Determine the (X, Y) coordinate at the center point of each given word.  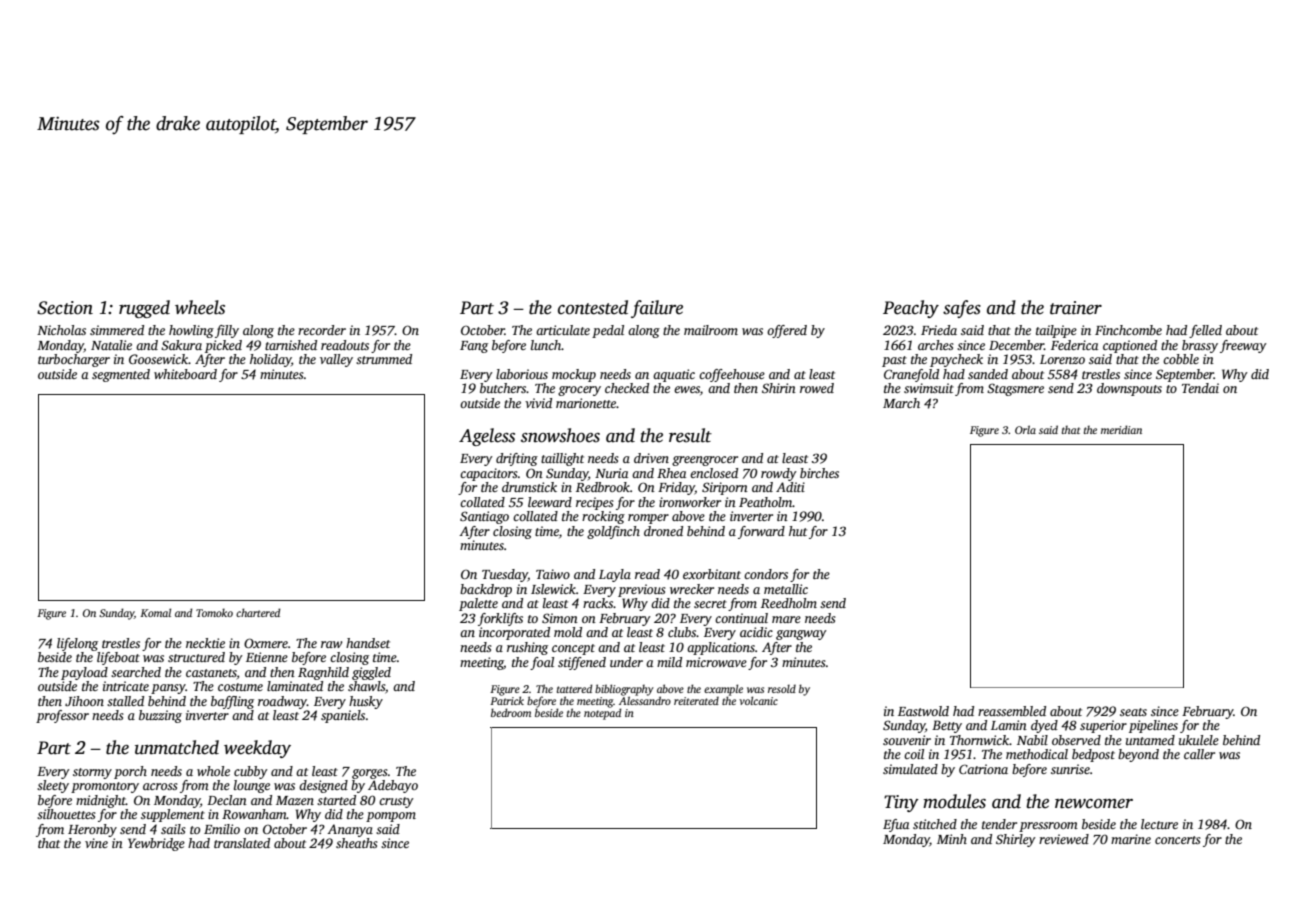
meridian (1121, 429)
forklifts (500, 619)
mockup (574, 375)
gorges (370, 774)
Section (65, 308)
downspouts (1129, 389)
